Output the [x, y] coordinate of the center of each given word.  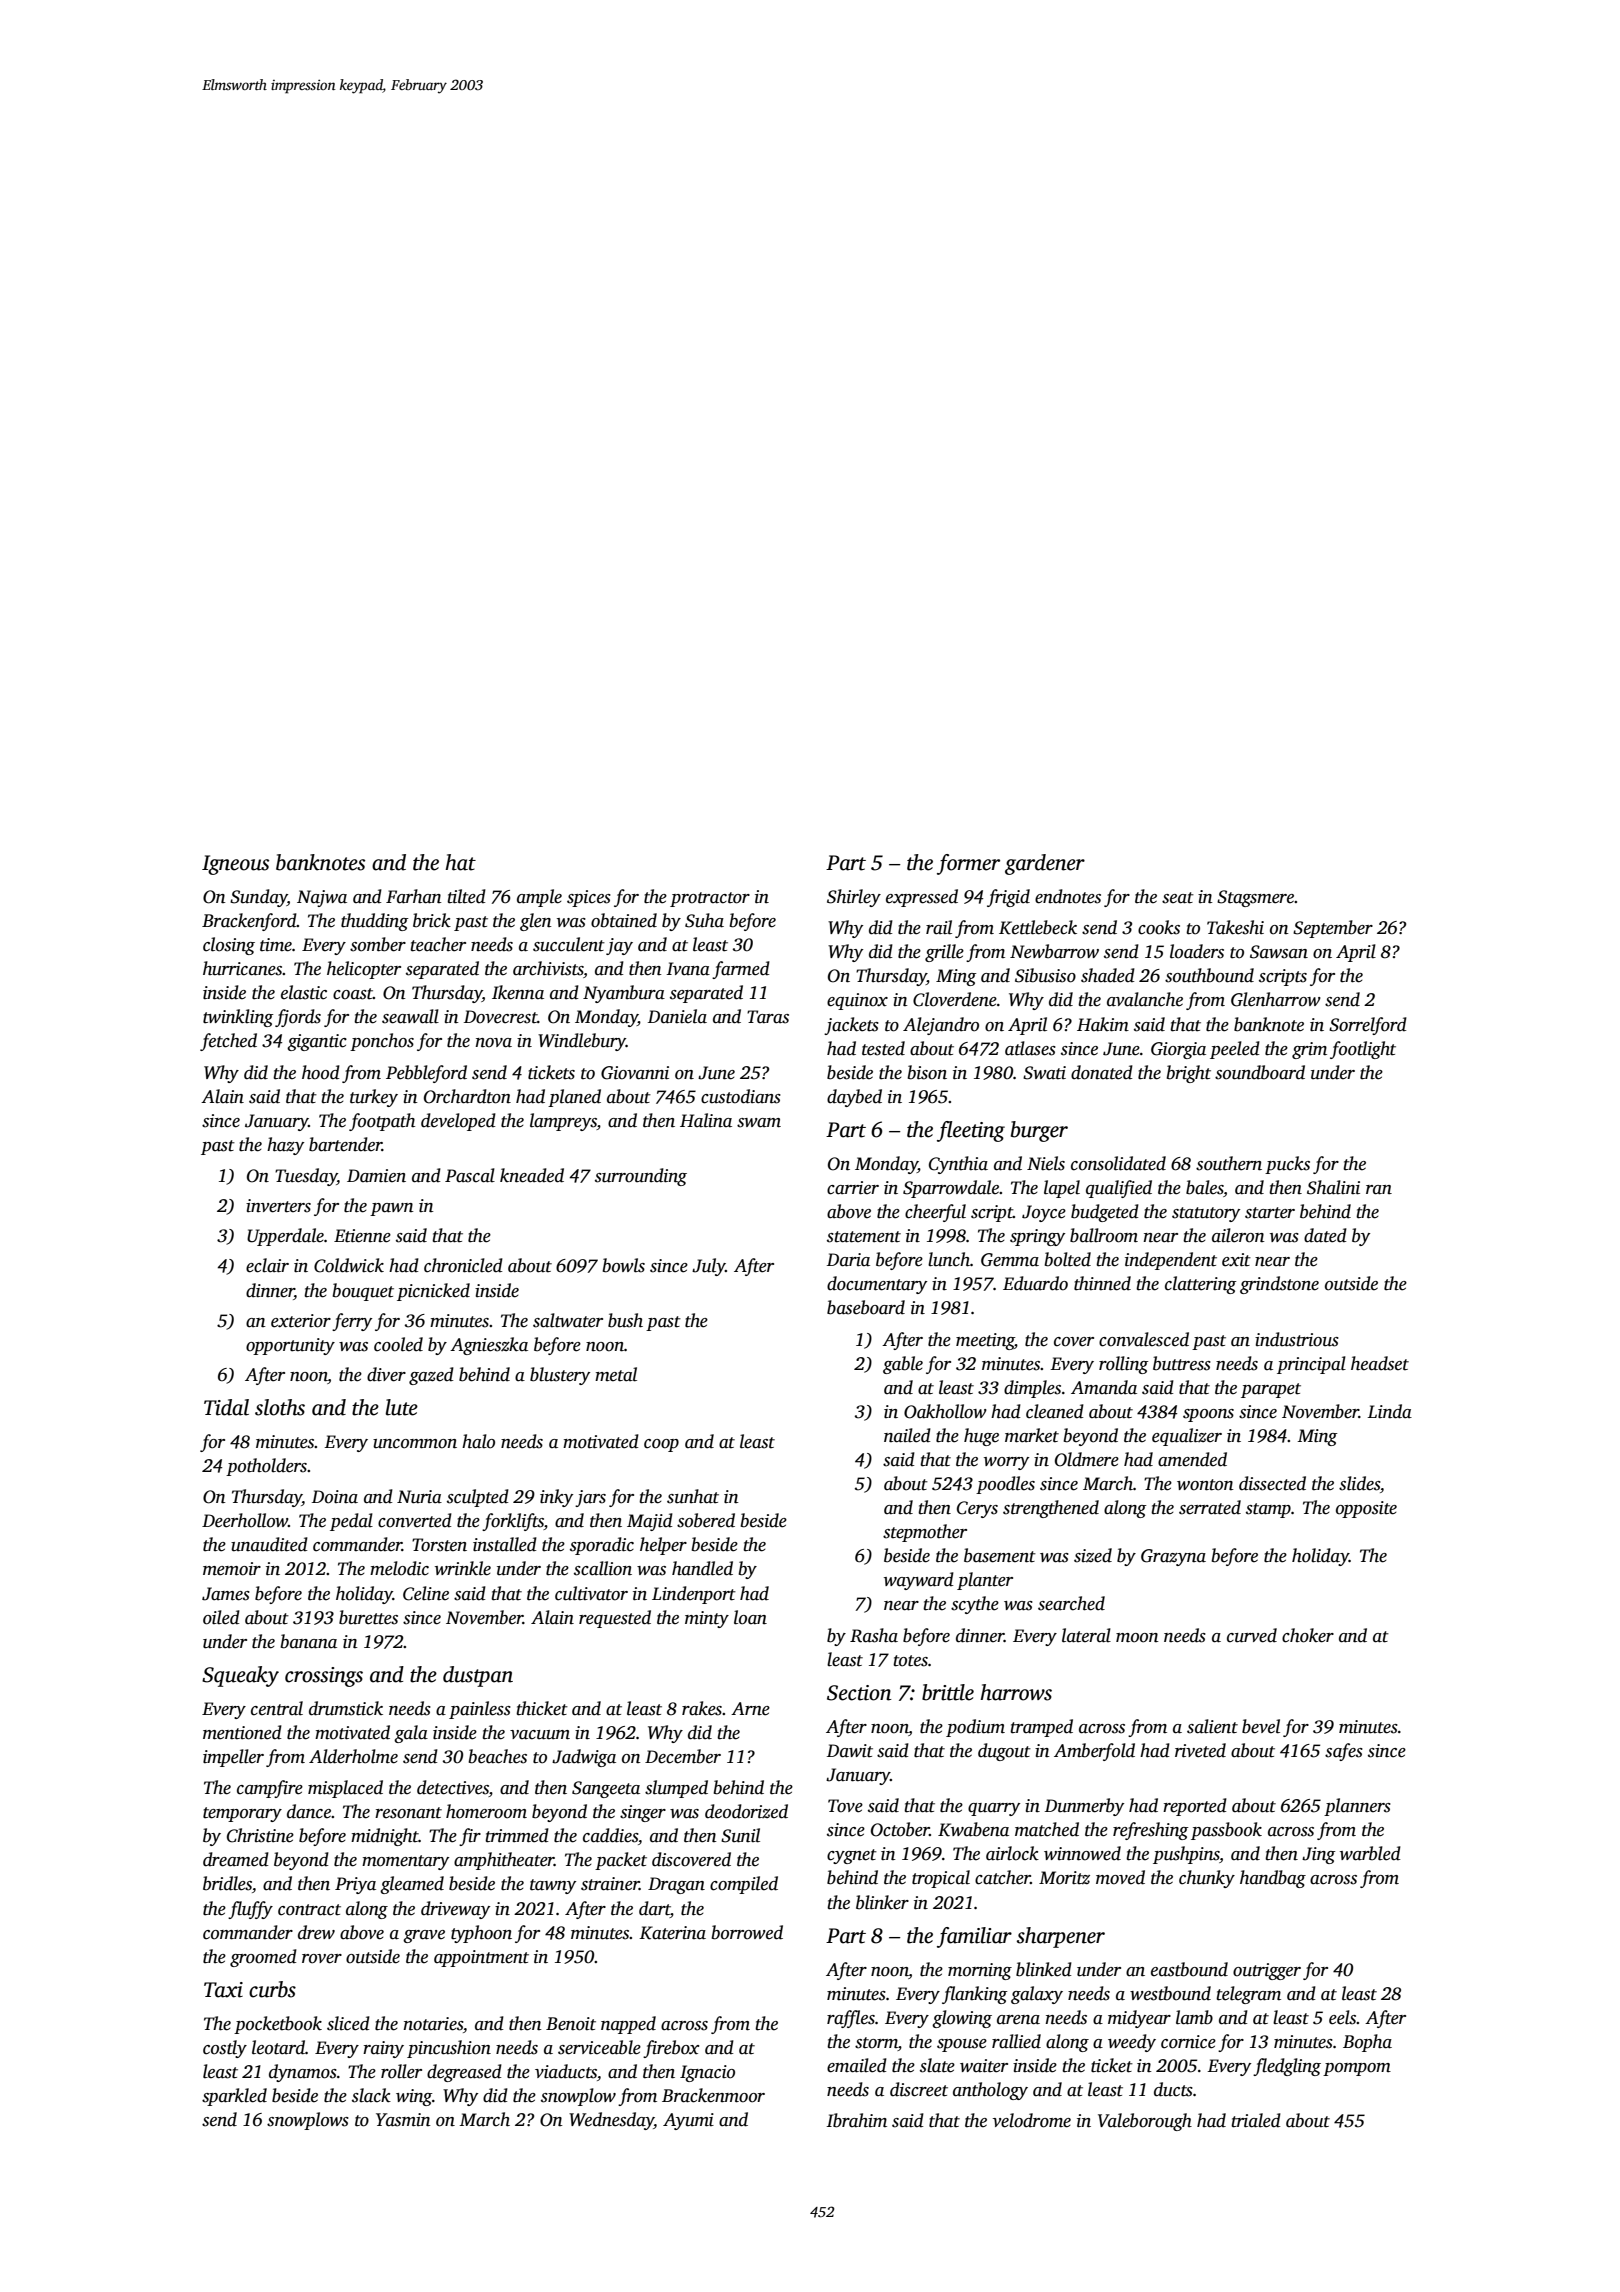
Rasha [874, 1635]
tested [883, 1048]
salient [1212, 1726]
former [968, 864]
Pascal [470, 1175]
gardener [1045, 864]
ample [539, 898]
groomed [263, 1958]
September [1333, 929]
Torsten [439, 1545]
